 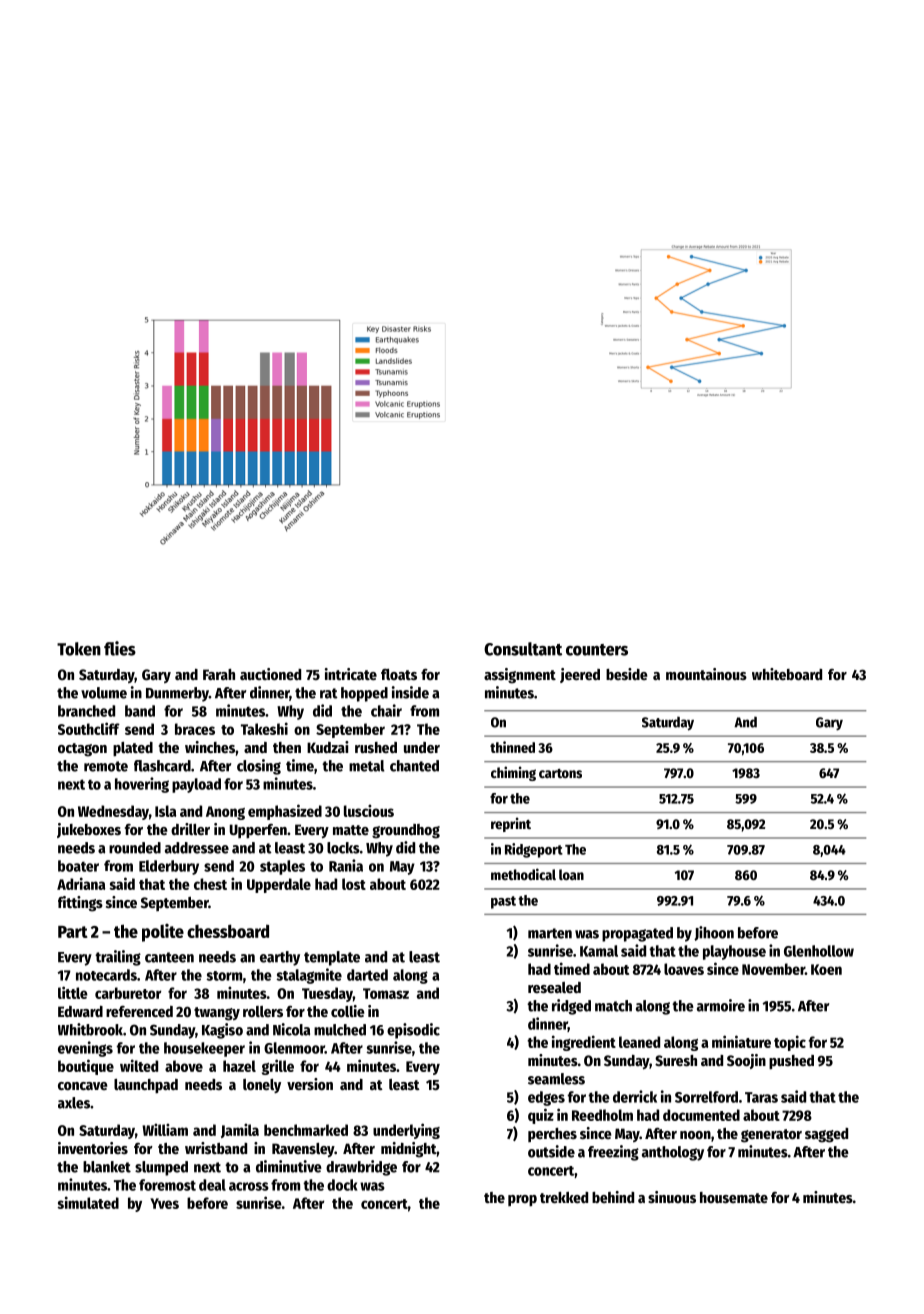 What do you see at coordinates (761, 1097) in the screenshot?
I see `Taras` at bounding box center [761, 1097].
